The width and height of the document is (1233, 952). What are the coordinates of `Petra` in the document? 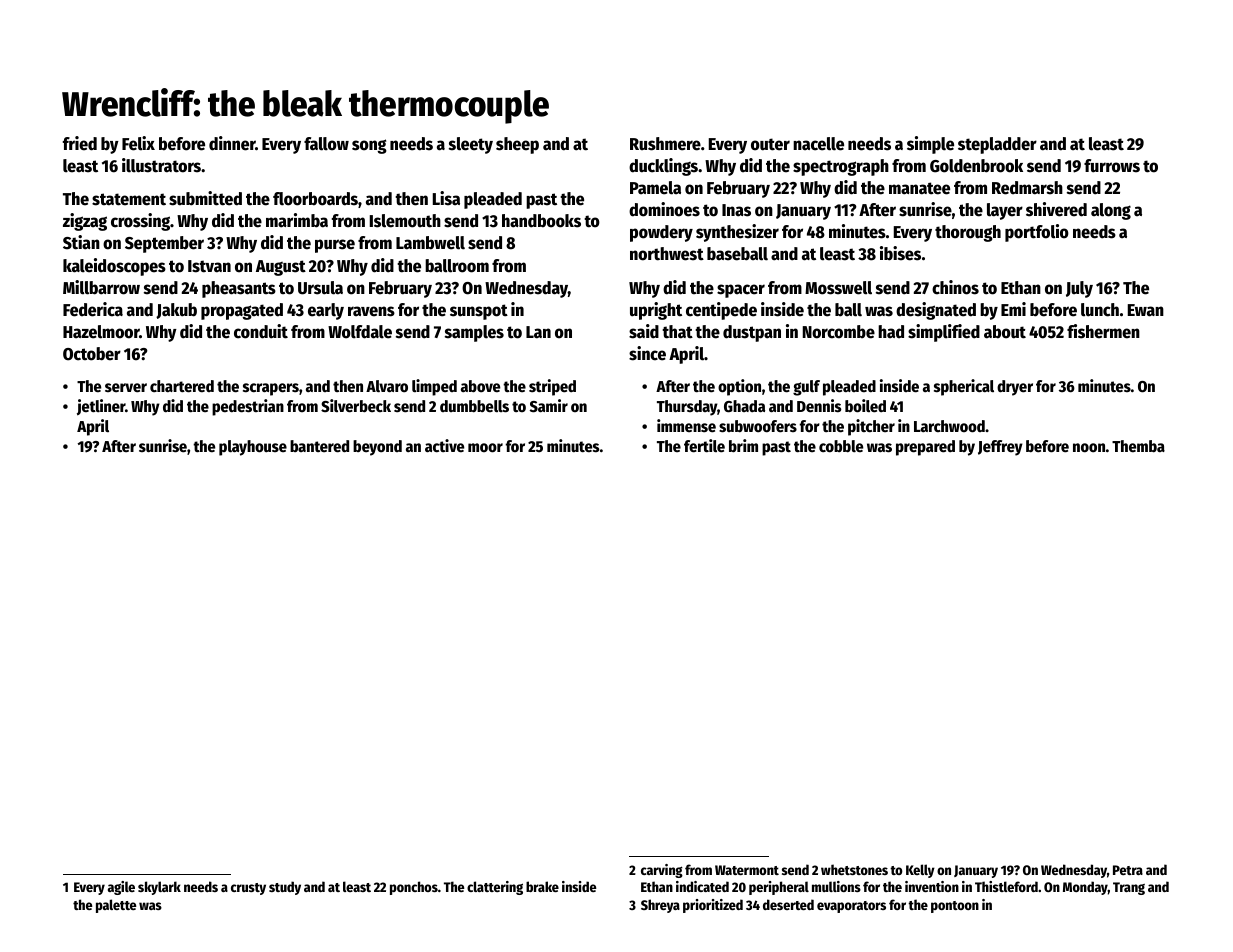 It's located at (1128, 870).
